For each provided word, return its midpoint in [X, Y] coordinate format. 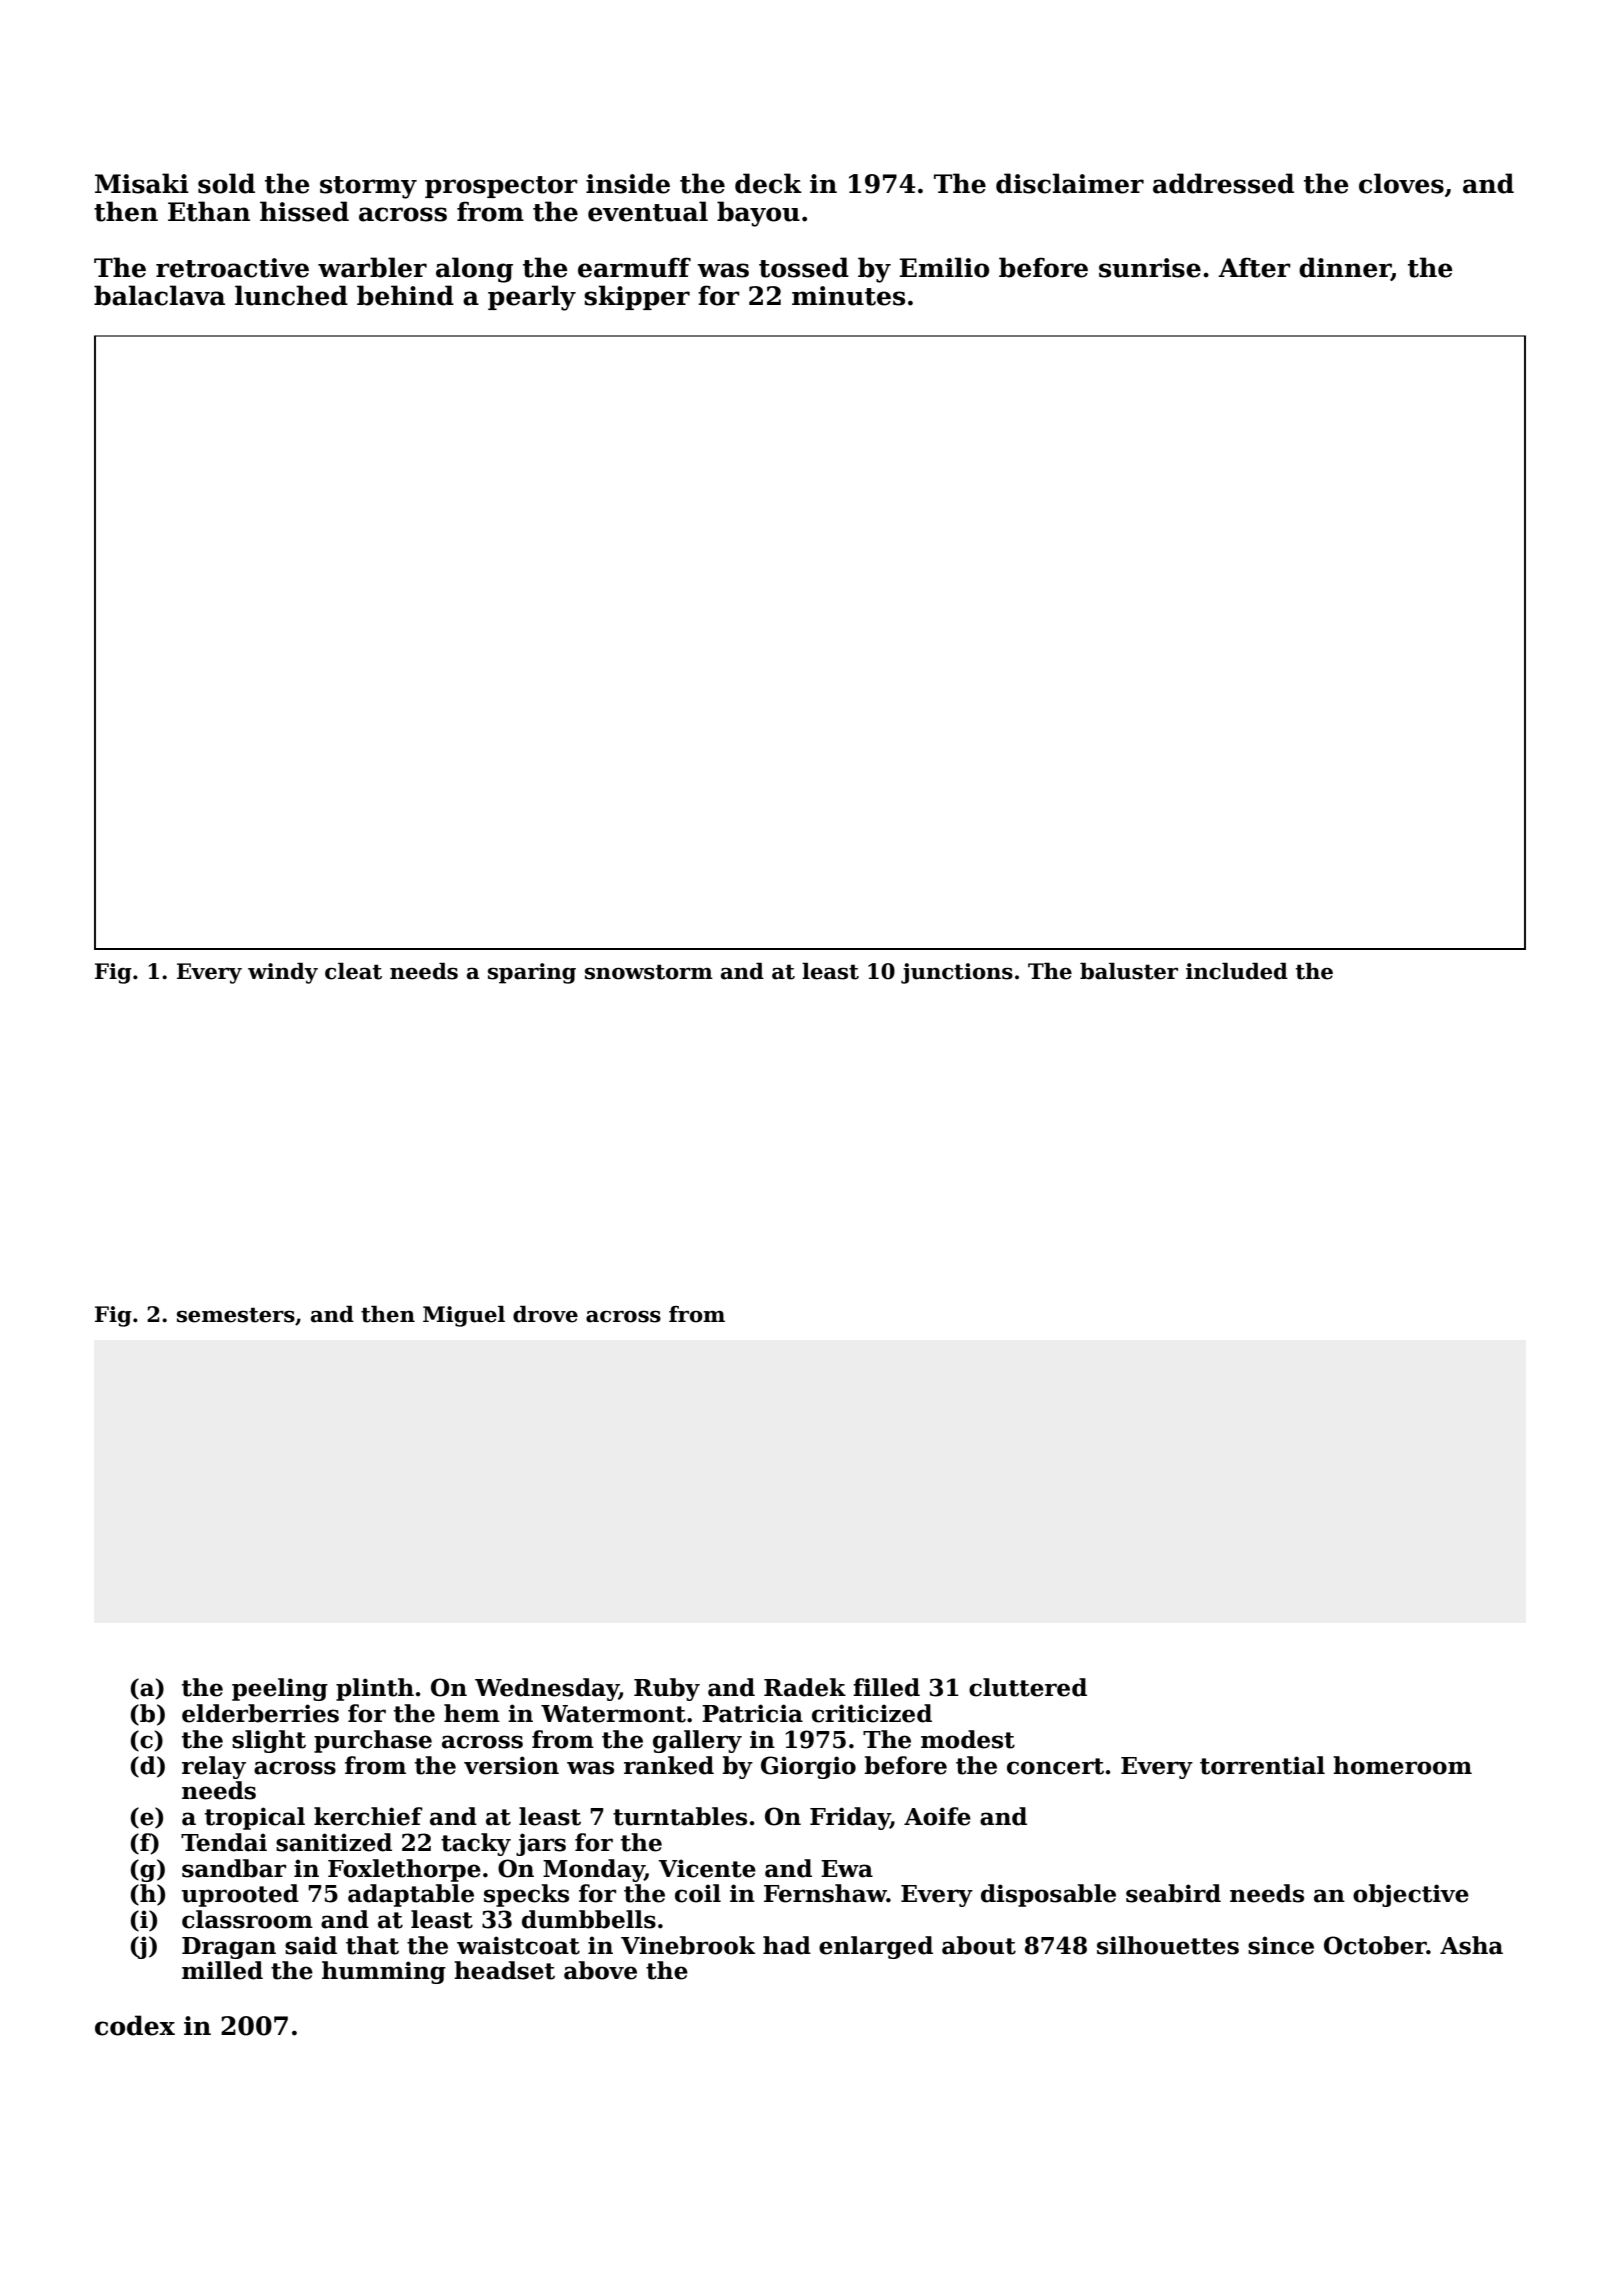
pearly [532, 298]
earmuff [634, 267]
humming [384, 1972]
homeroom [1402, 1765]
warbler [372, 267]
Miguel [464, 1316]
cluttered [1028, 1687]
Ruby [667, 1689]
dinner [1345, 268]
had [787, 1945]
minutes [848, 296]
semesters [236, 1315]
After [1254, 267]
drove [545, 1314]
